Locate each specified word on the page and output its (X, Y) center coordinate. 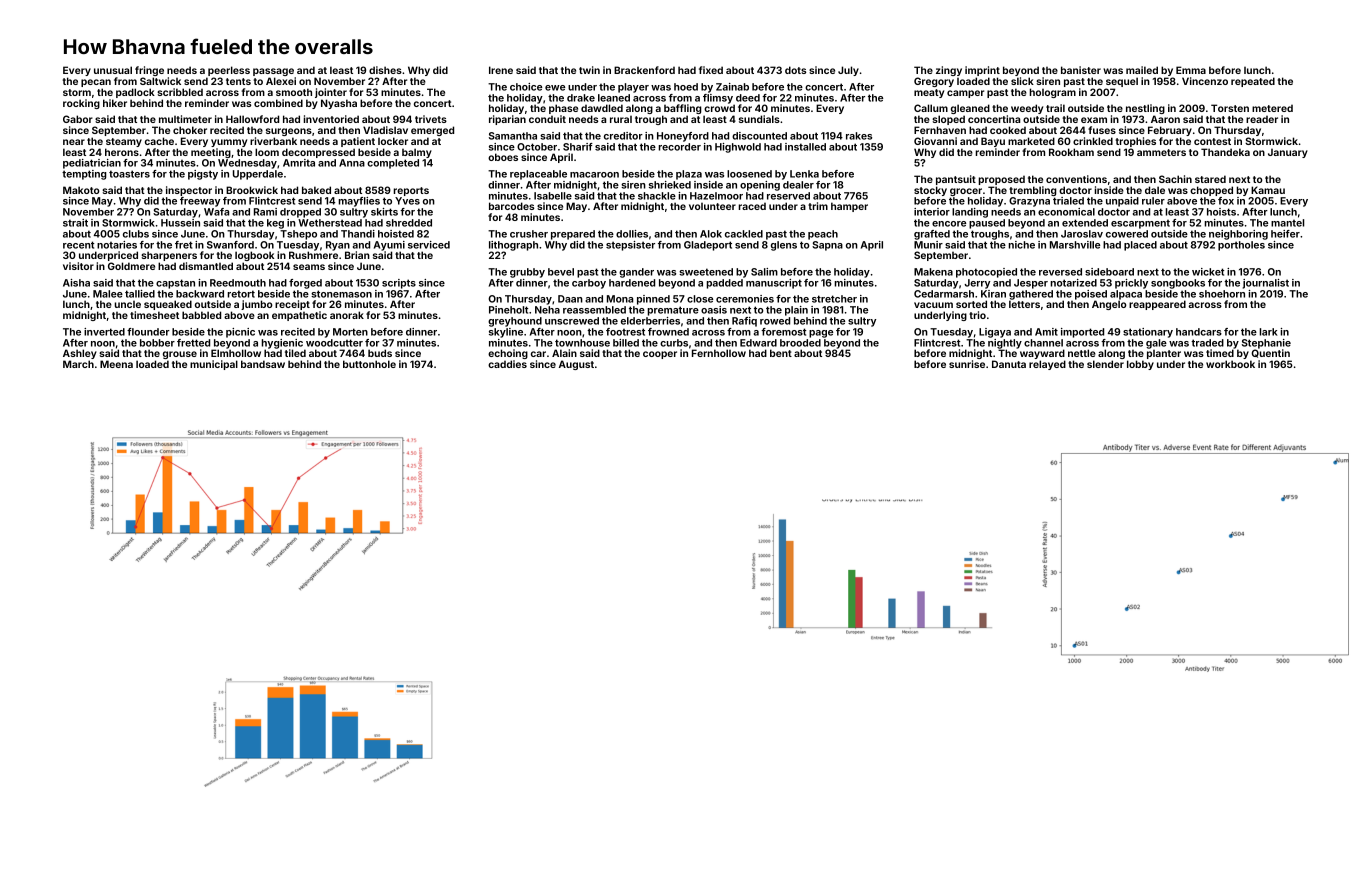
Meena (116, 364)
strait (75, 223)
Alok (711, 234)
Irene (501, 70)
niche (1022, 245)
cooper (660, 355)
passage (273, 72)
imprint (982, 71)
